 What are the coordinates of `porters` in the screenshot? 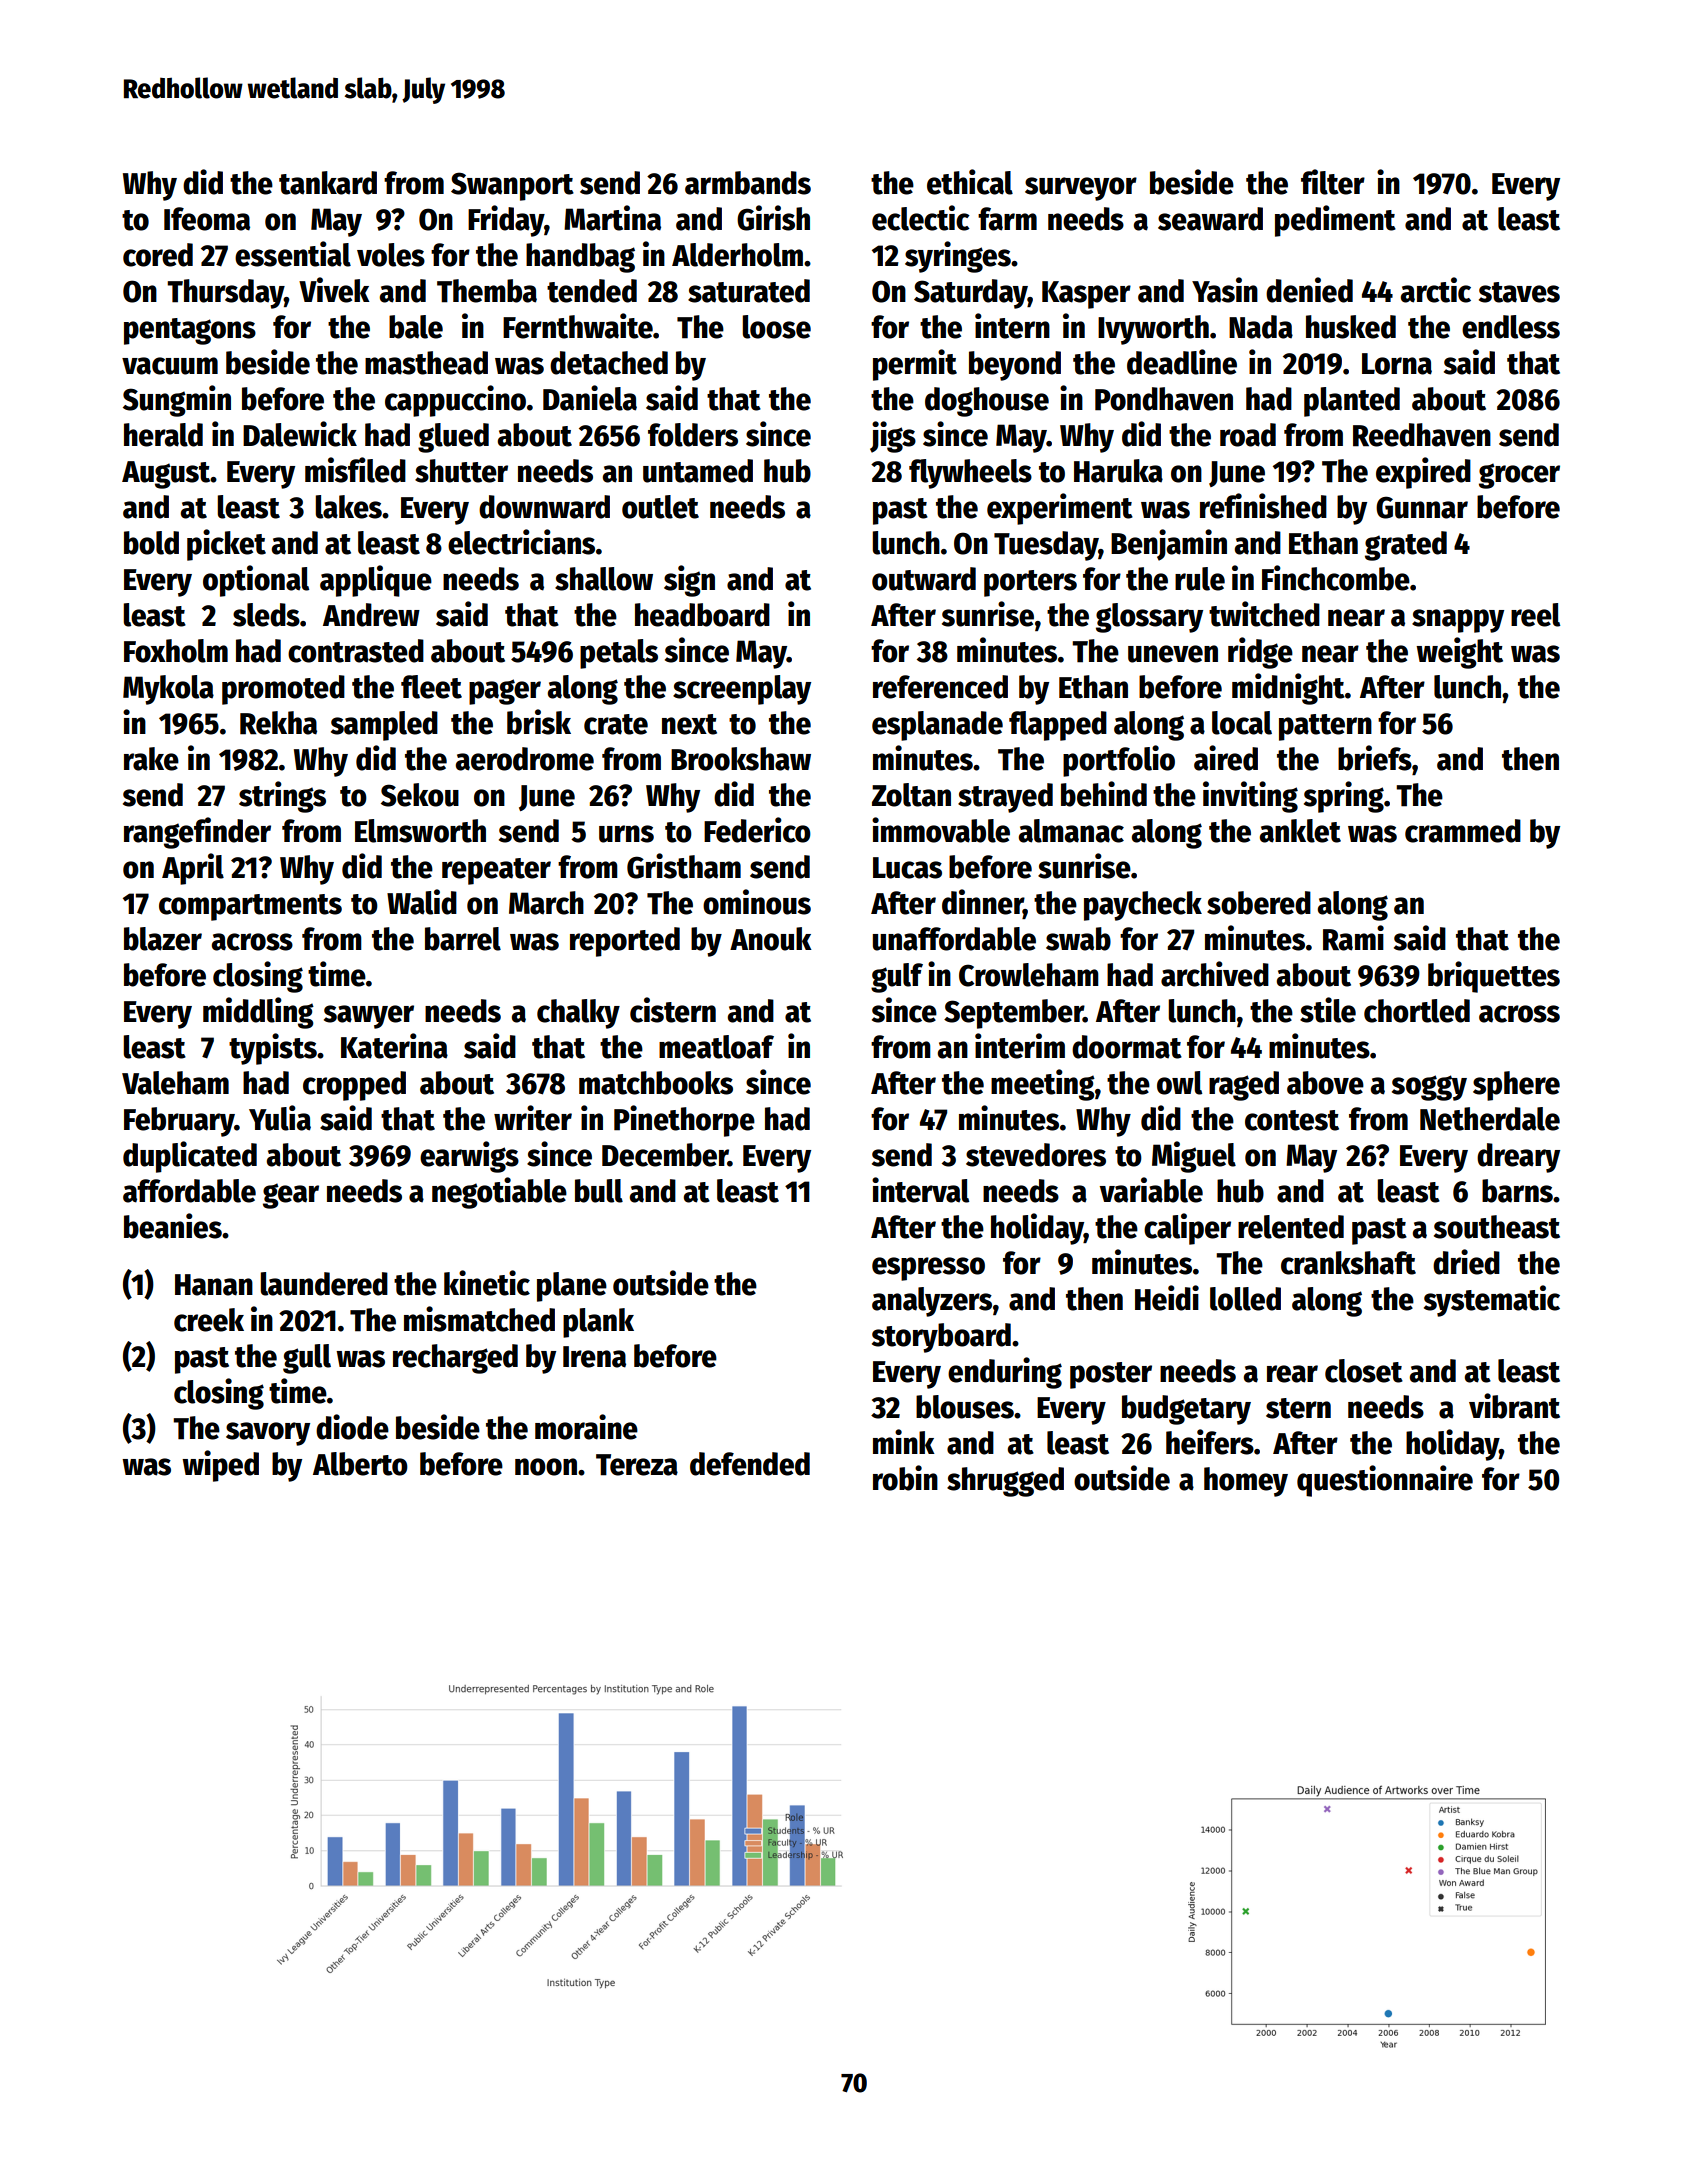 It's located at (1030, 583).
